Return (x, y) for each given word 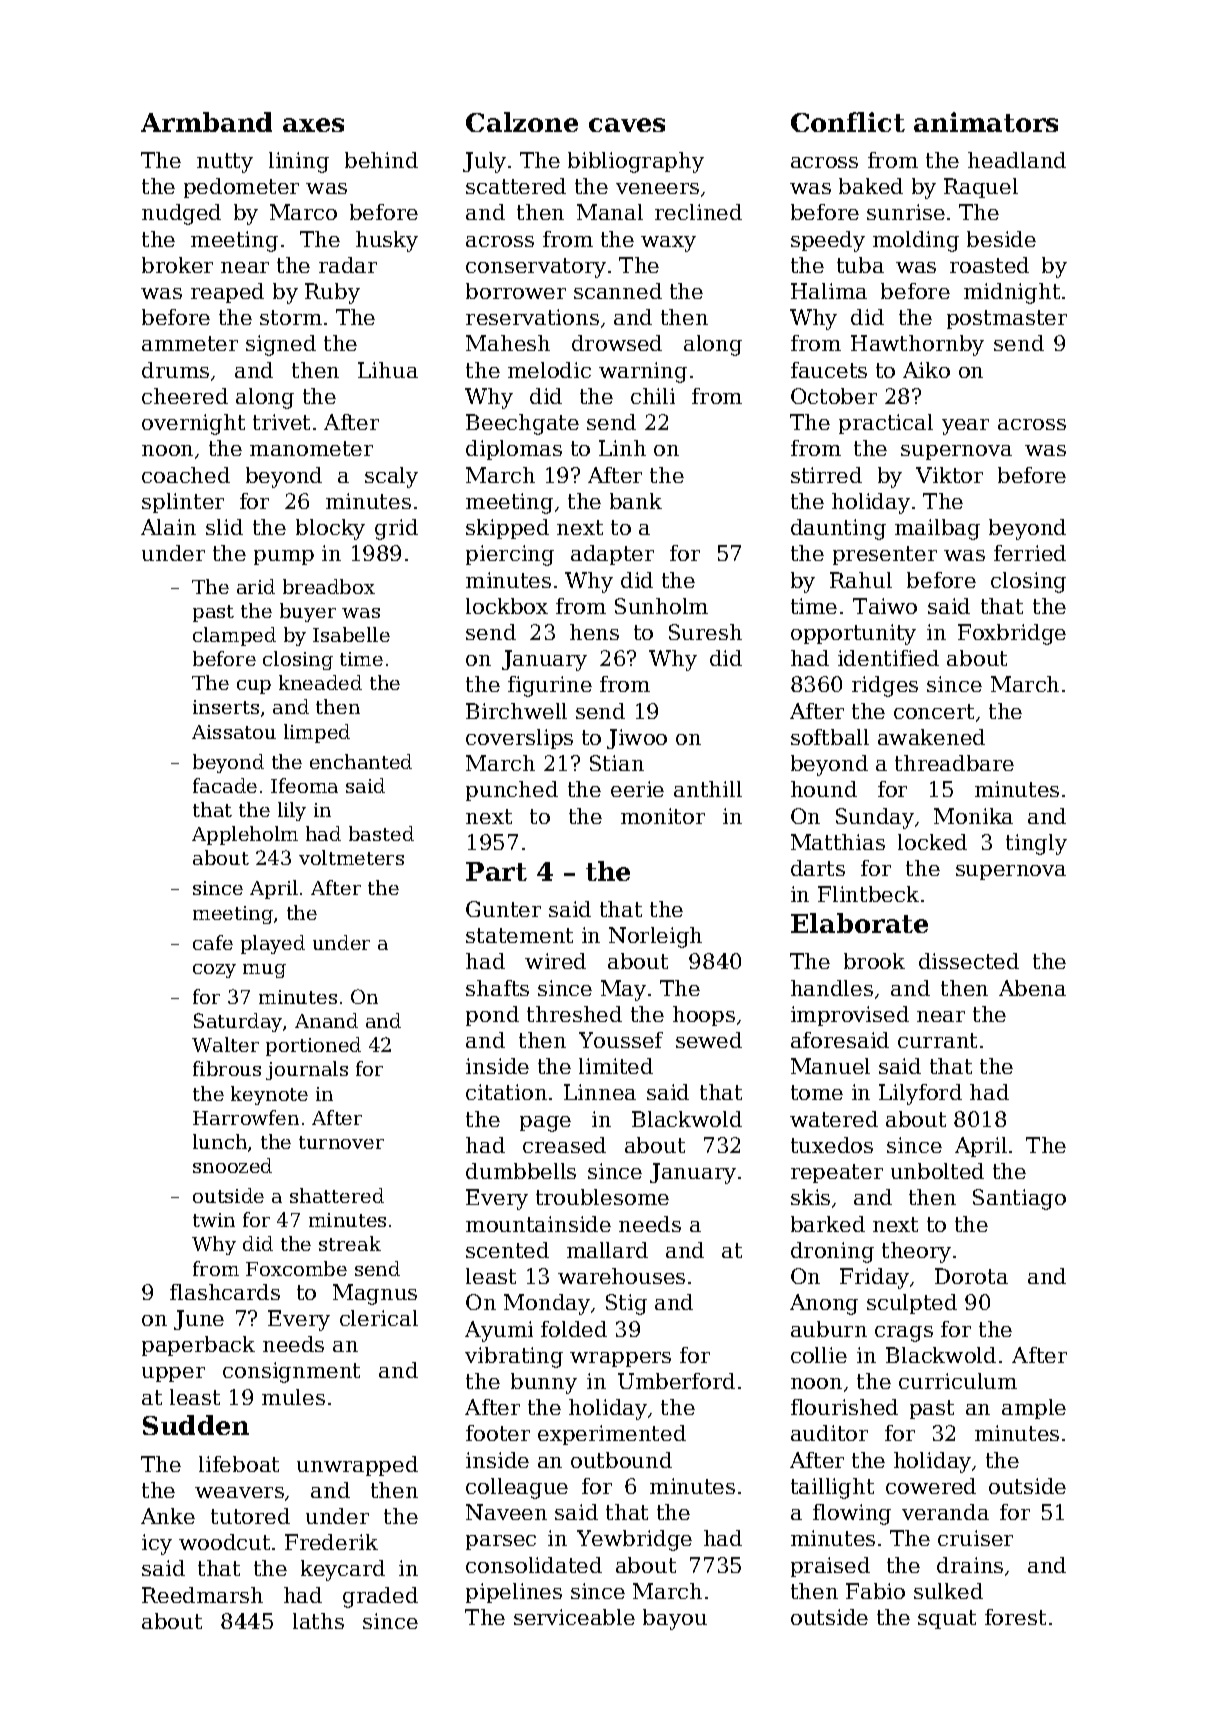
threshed (574, 1014)
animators (986, 122)
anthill (708, 789)
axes (313, 125)
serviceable (574, 1617)
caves (627, 125)
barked (828, 1224)
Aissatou (234, 732)
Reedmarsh (202, 1595)
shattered (337, 1195)
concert (934, 711)
